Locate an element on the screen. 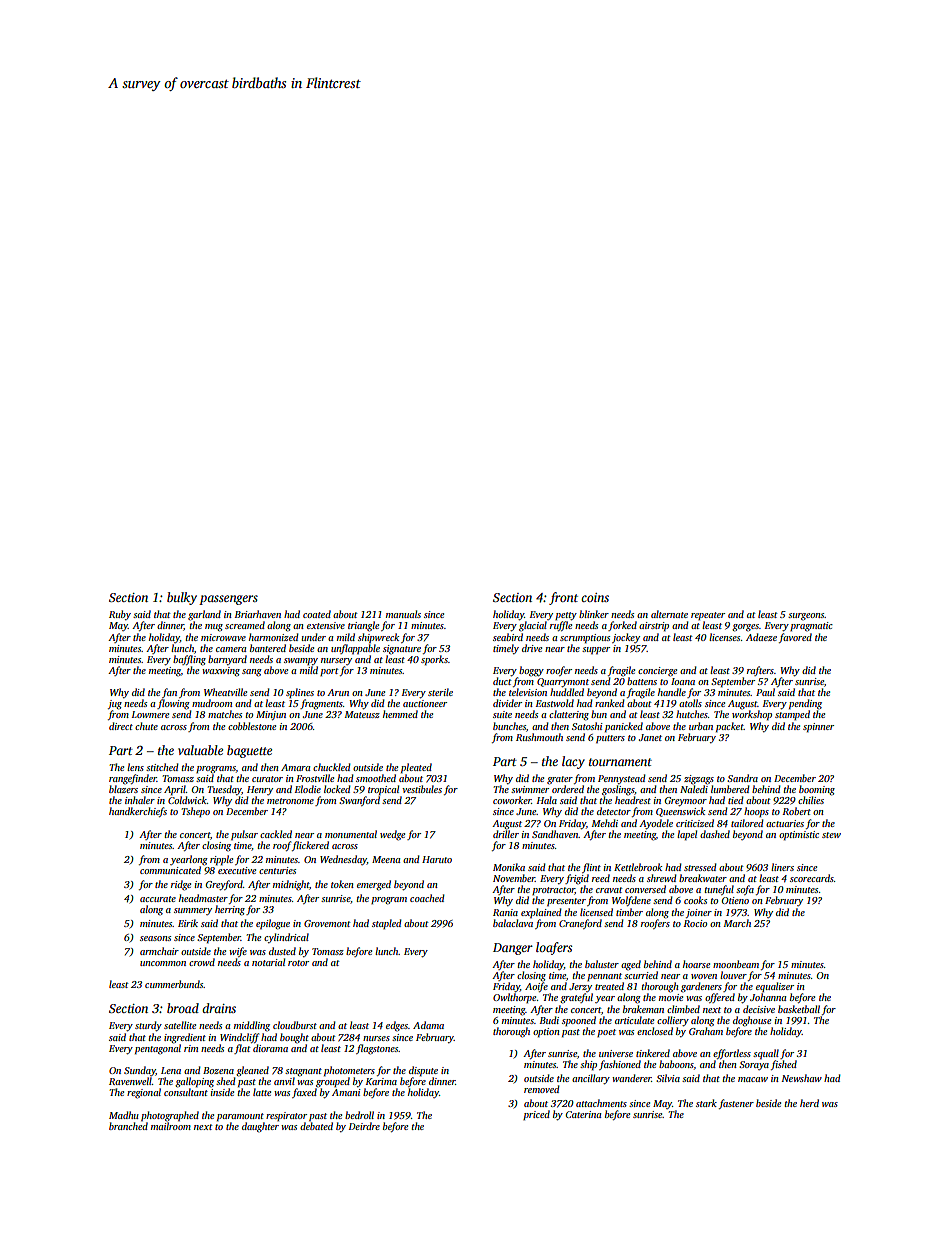 The height and width of the screenshot is (1233, 952). gorges is located at coordinates (745, 628).
